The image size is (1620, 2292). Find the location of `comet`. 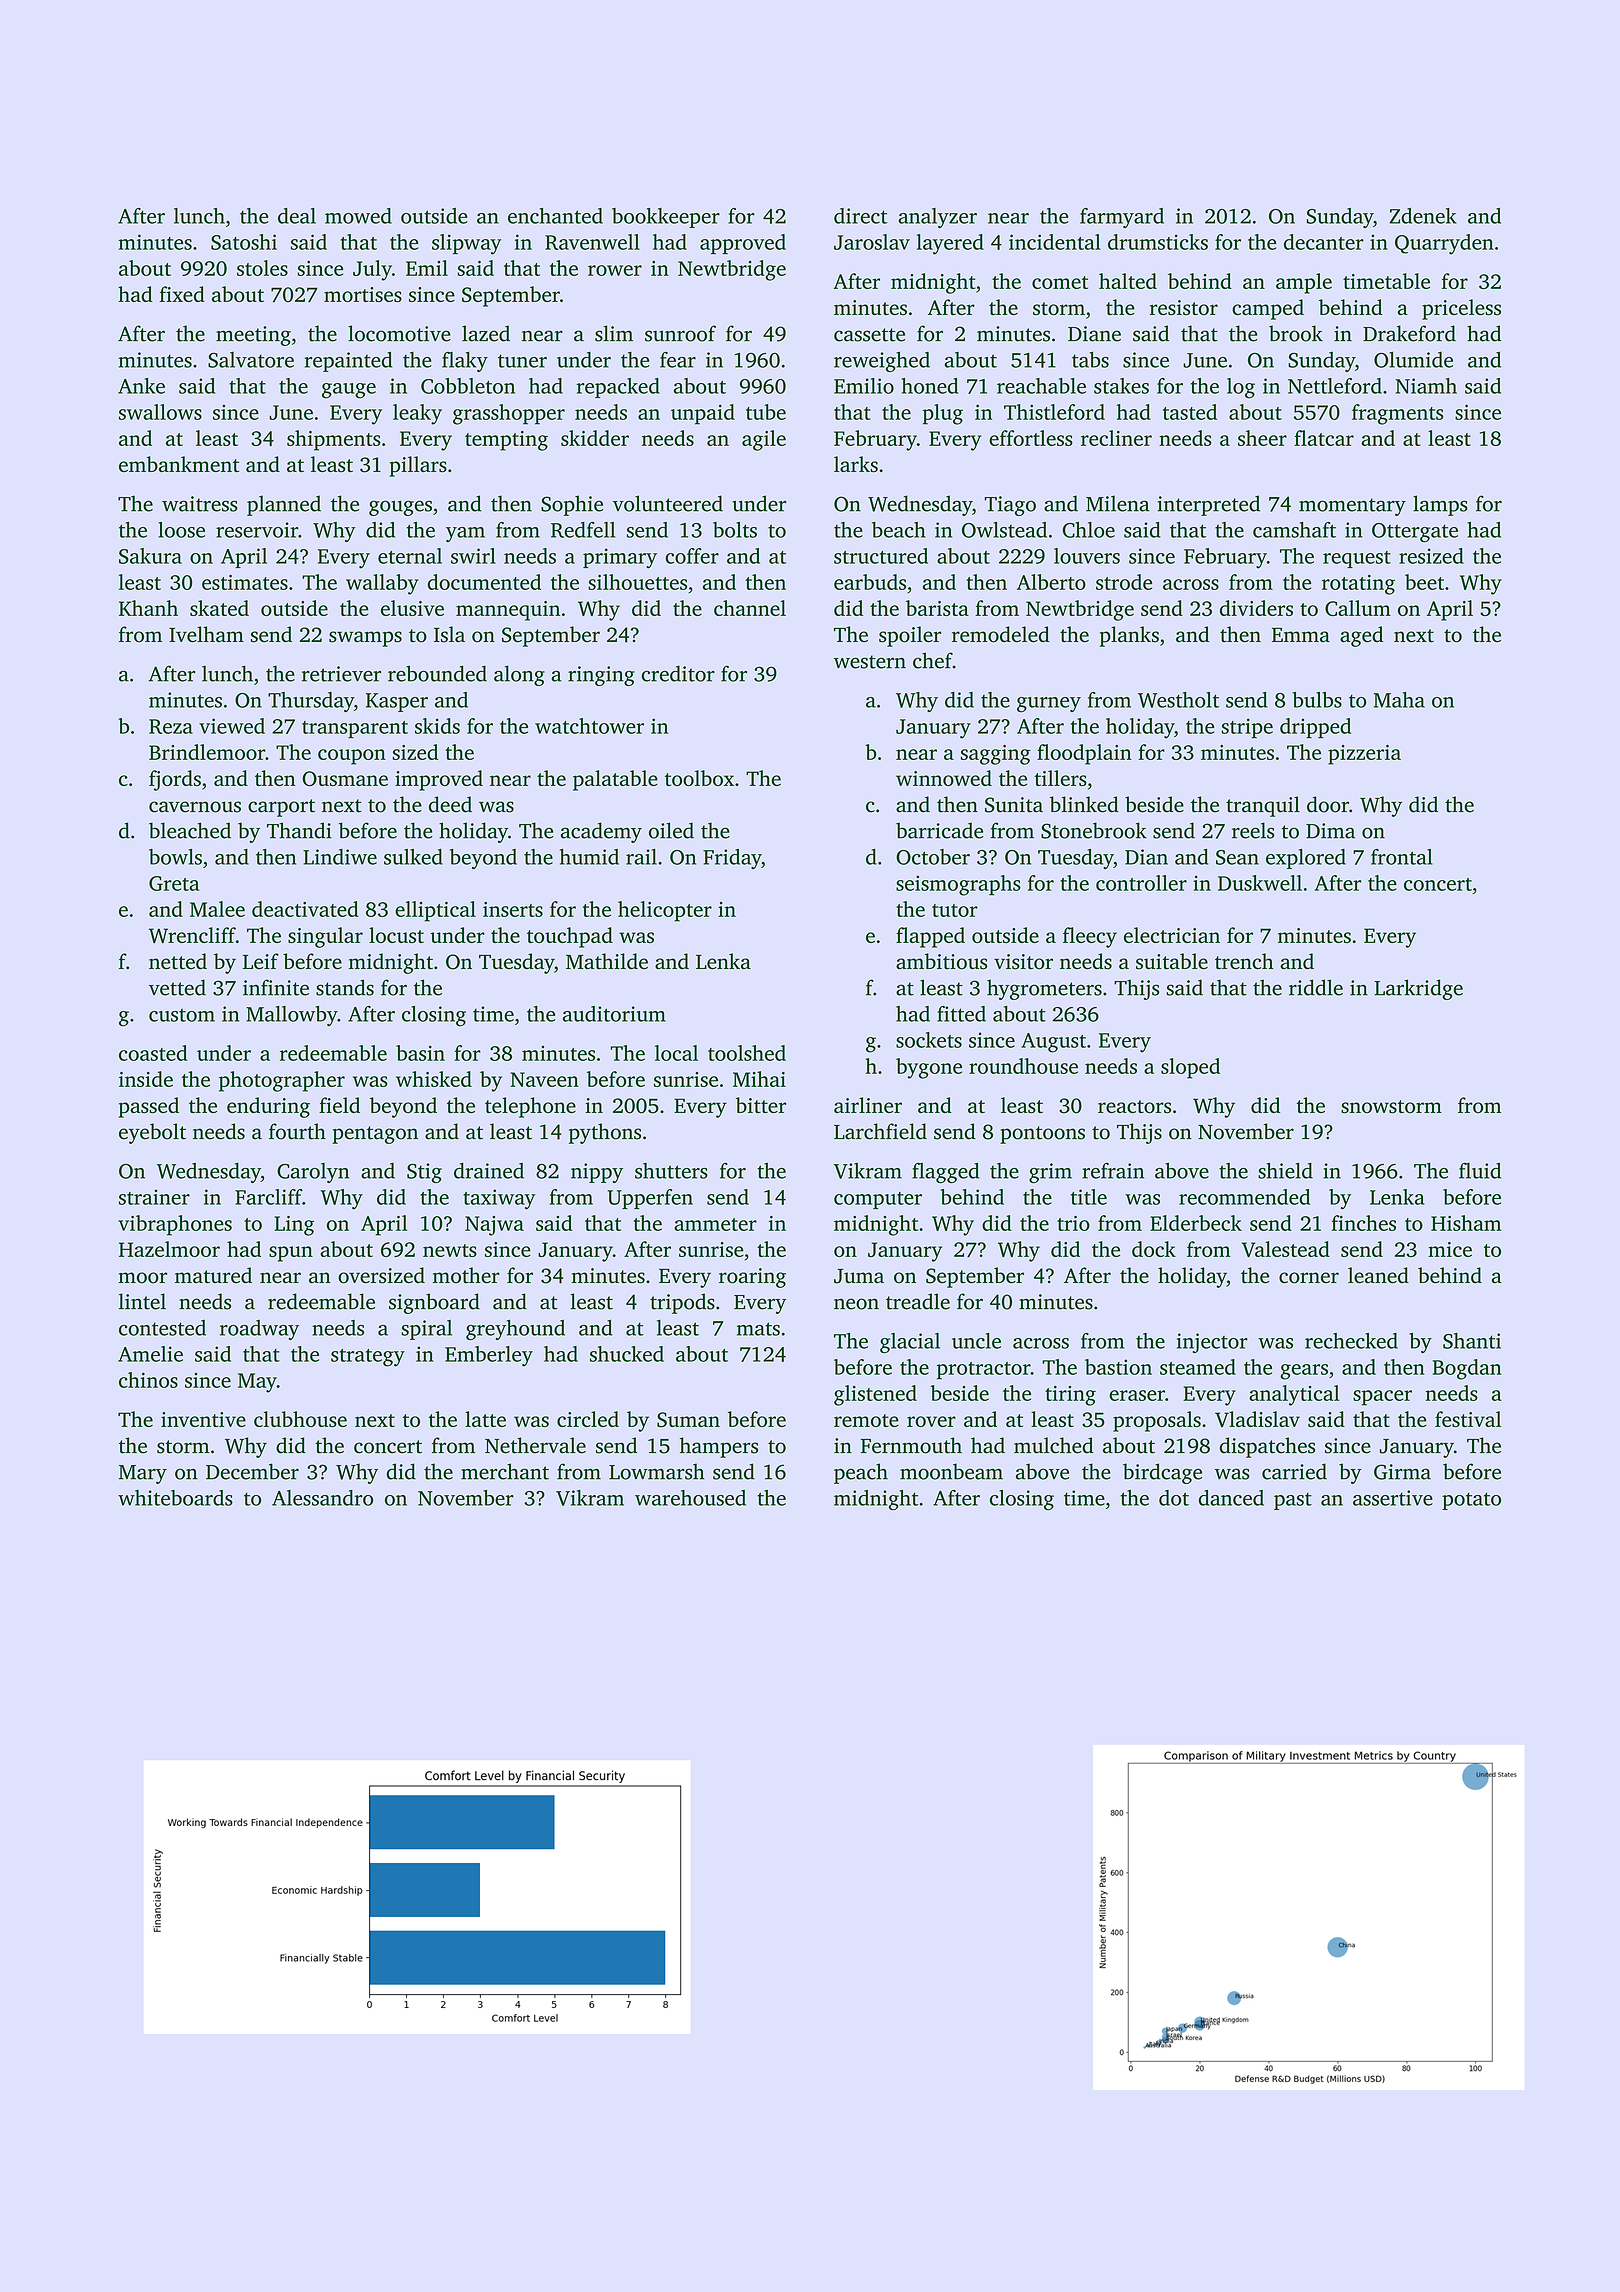

comet is located at coordinates (1060, 282).
